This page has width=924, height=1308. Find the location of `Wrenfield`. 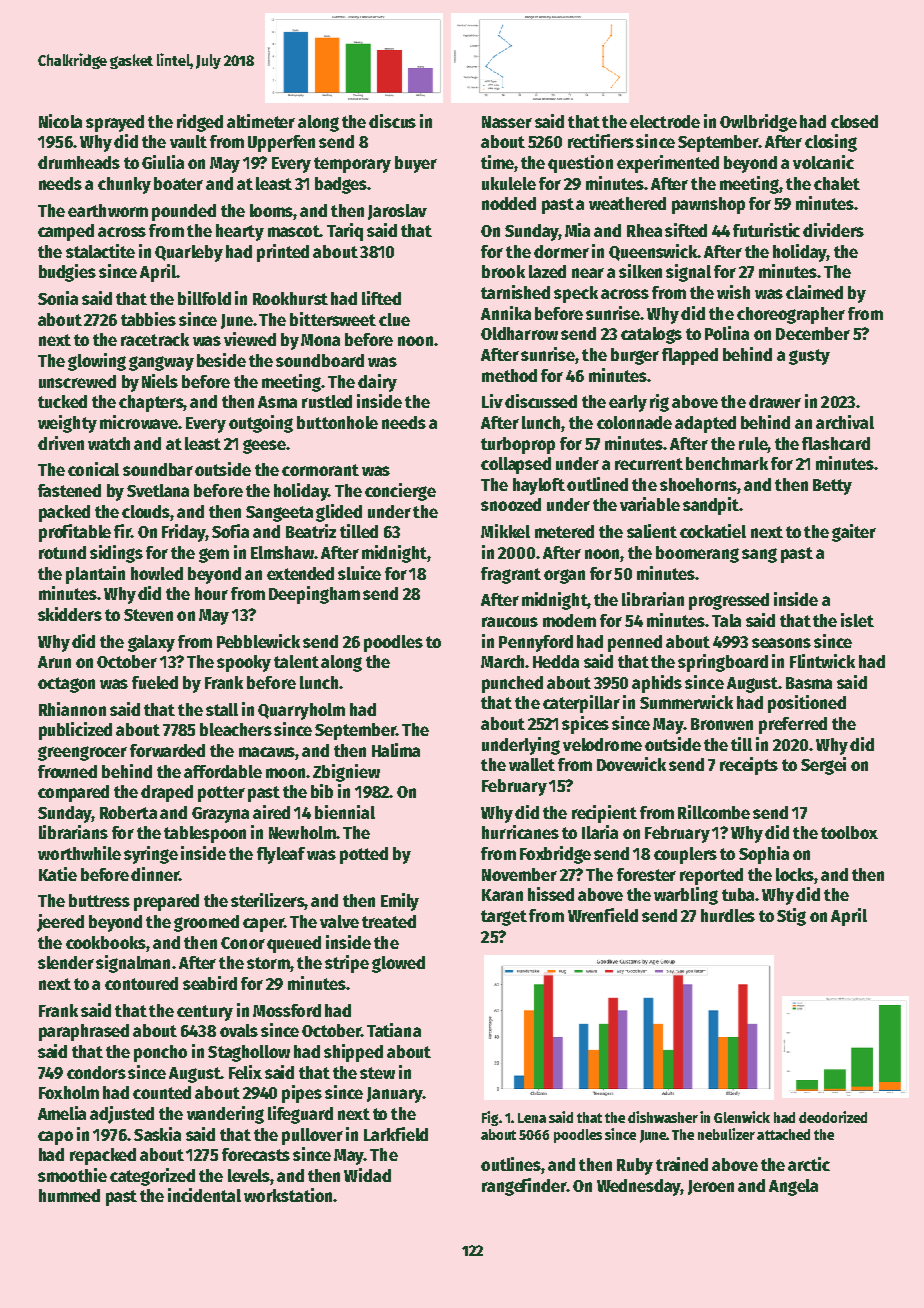

Wrenfield is located at coordinates (603, 915).
